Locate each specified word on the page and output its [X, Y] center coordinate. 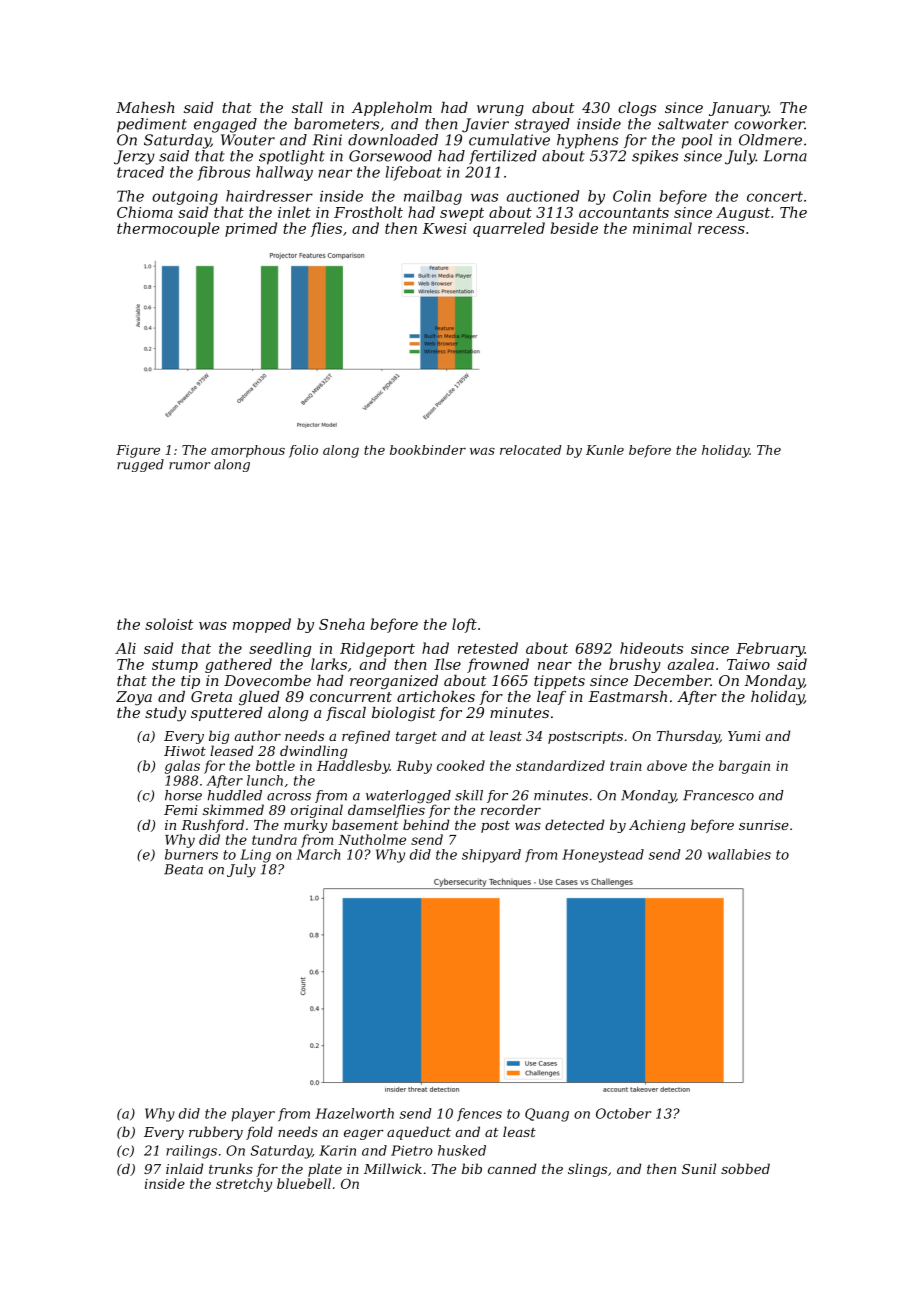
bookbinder [428, 450]
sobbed [745, 1168]
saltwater [693, 124]
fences [479, 1114]
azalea [691, 664]
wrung [500, 110]
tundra [274, 839]
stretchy [244, 1185]
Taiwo [748, 664]
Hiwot [185, 751]
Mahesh [145, 107]
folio [303, 451]
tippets [559, 682]
